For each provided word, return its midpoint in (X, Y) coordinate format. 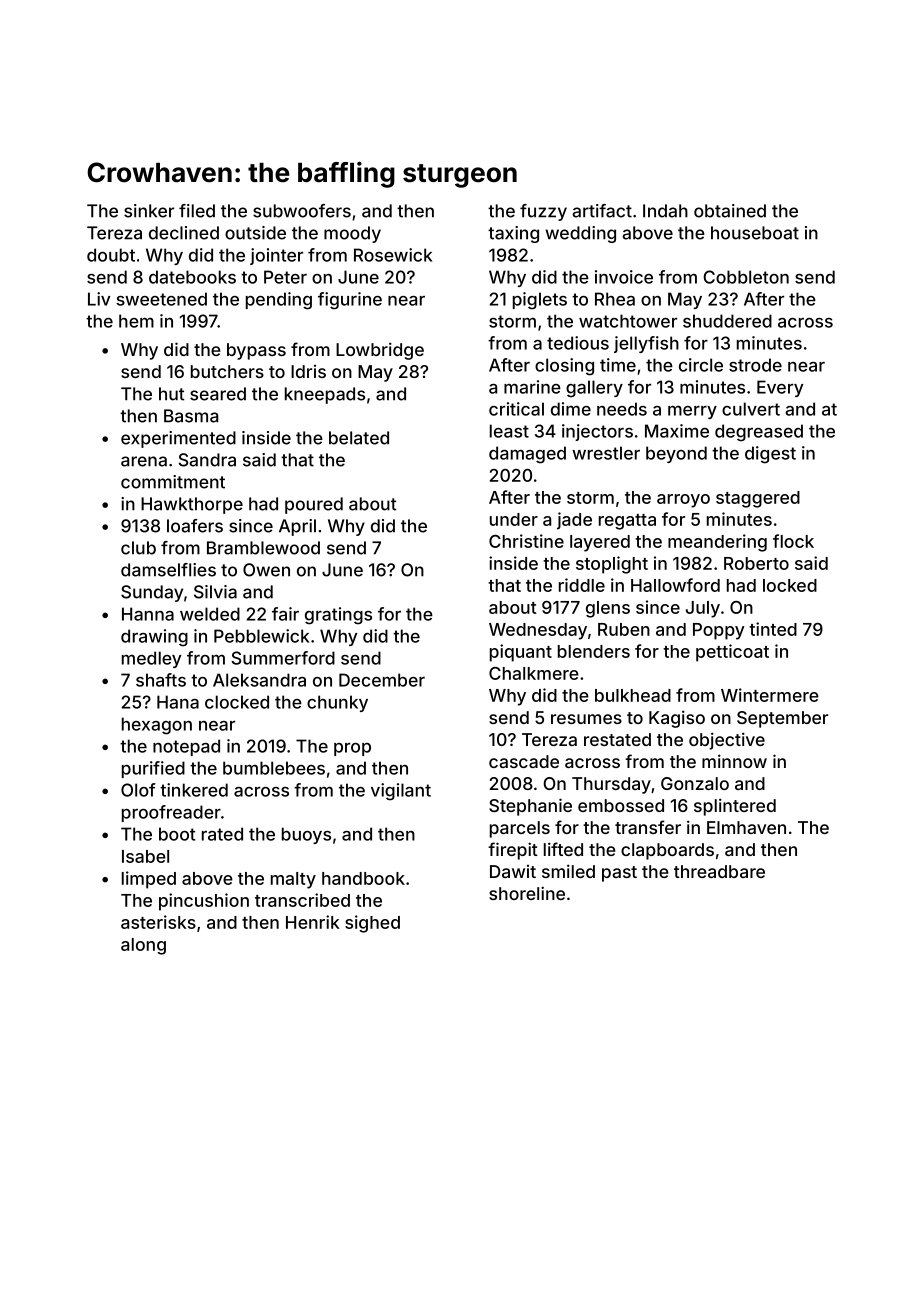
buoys (306, 835)
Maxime (677, 431)
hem (136, 321)
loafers (195, 526)
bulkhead (633, 695)
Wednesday (538, 631)
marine (532, 387)
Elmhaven (746, 827)
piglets (540, 301)
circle (701, 365)
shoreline (527, 893)
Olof (138, 790)
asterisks (158, 922)
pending (279, 301)
